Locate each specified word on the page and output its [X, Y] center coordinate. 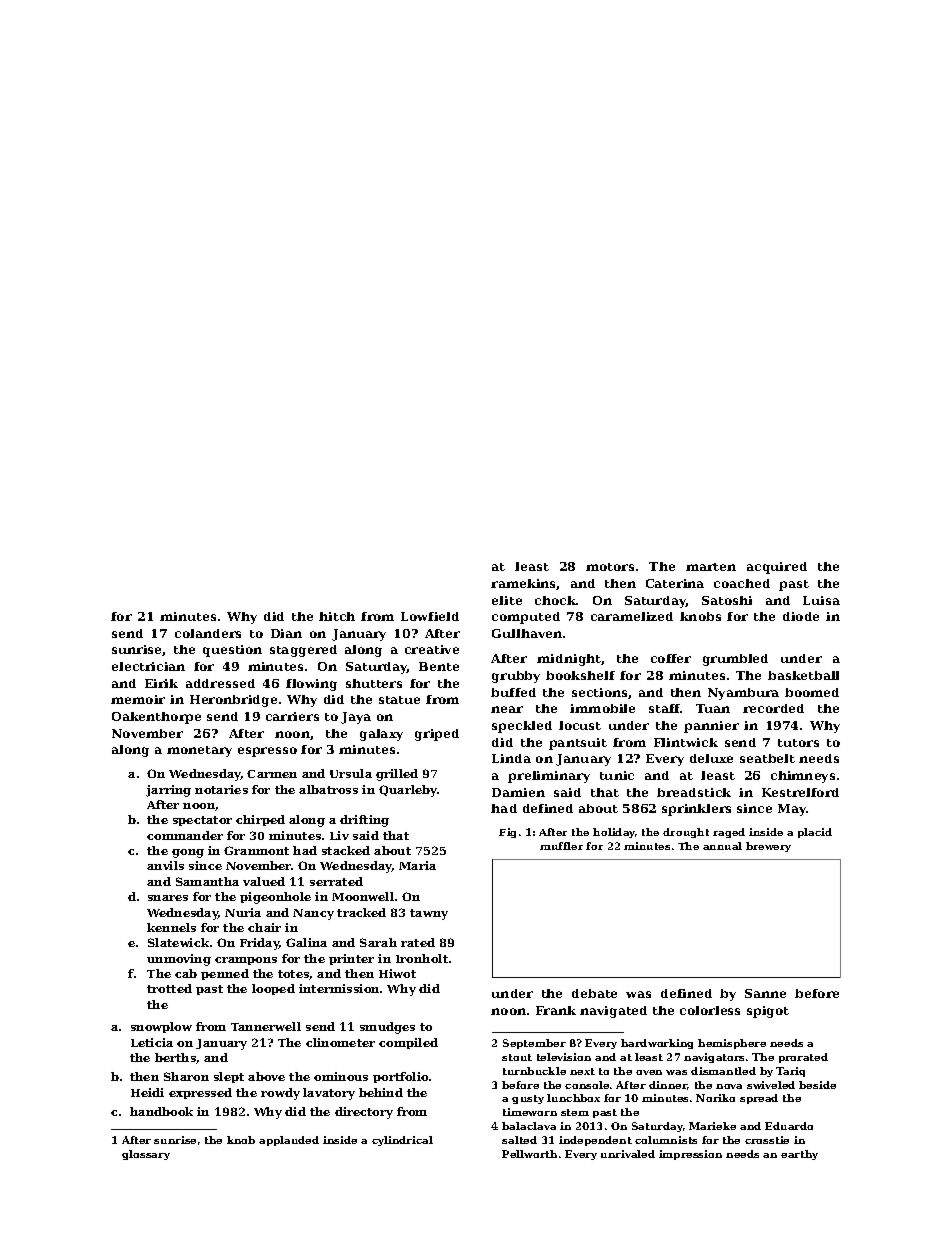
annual [722, 846]
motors [610, 567]
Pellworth [529, 1154]
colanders [208, 633]
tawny [429, 914]
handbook [161, 1111]
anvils [165, 865]
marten [711, 567]
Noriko [715, 1098]
